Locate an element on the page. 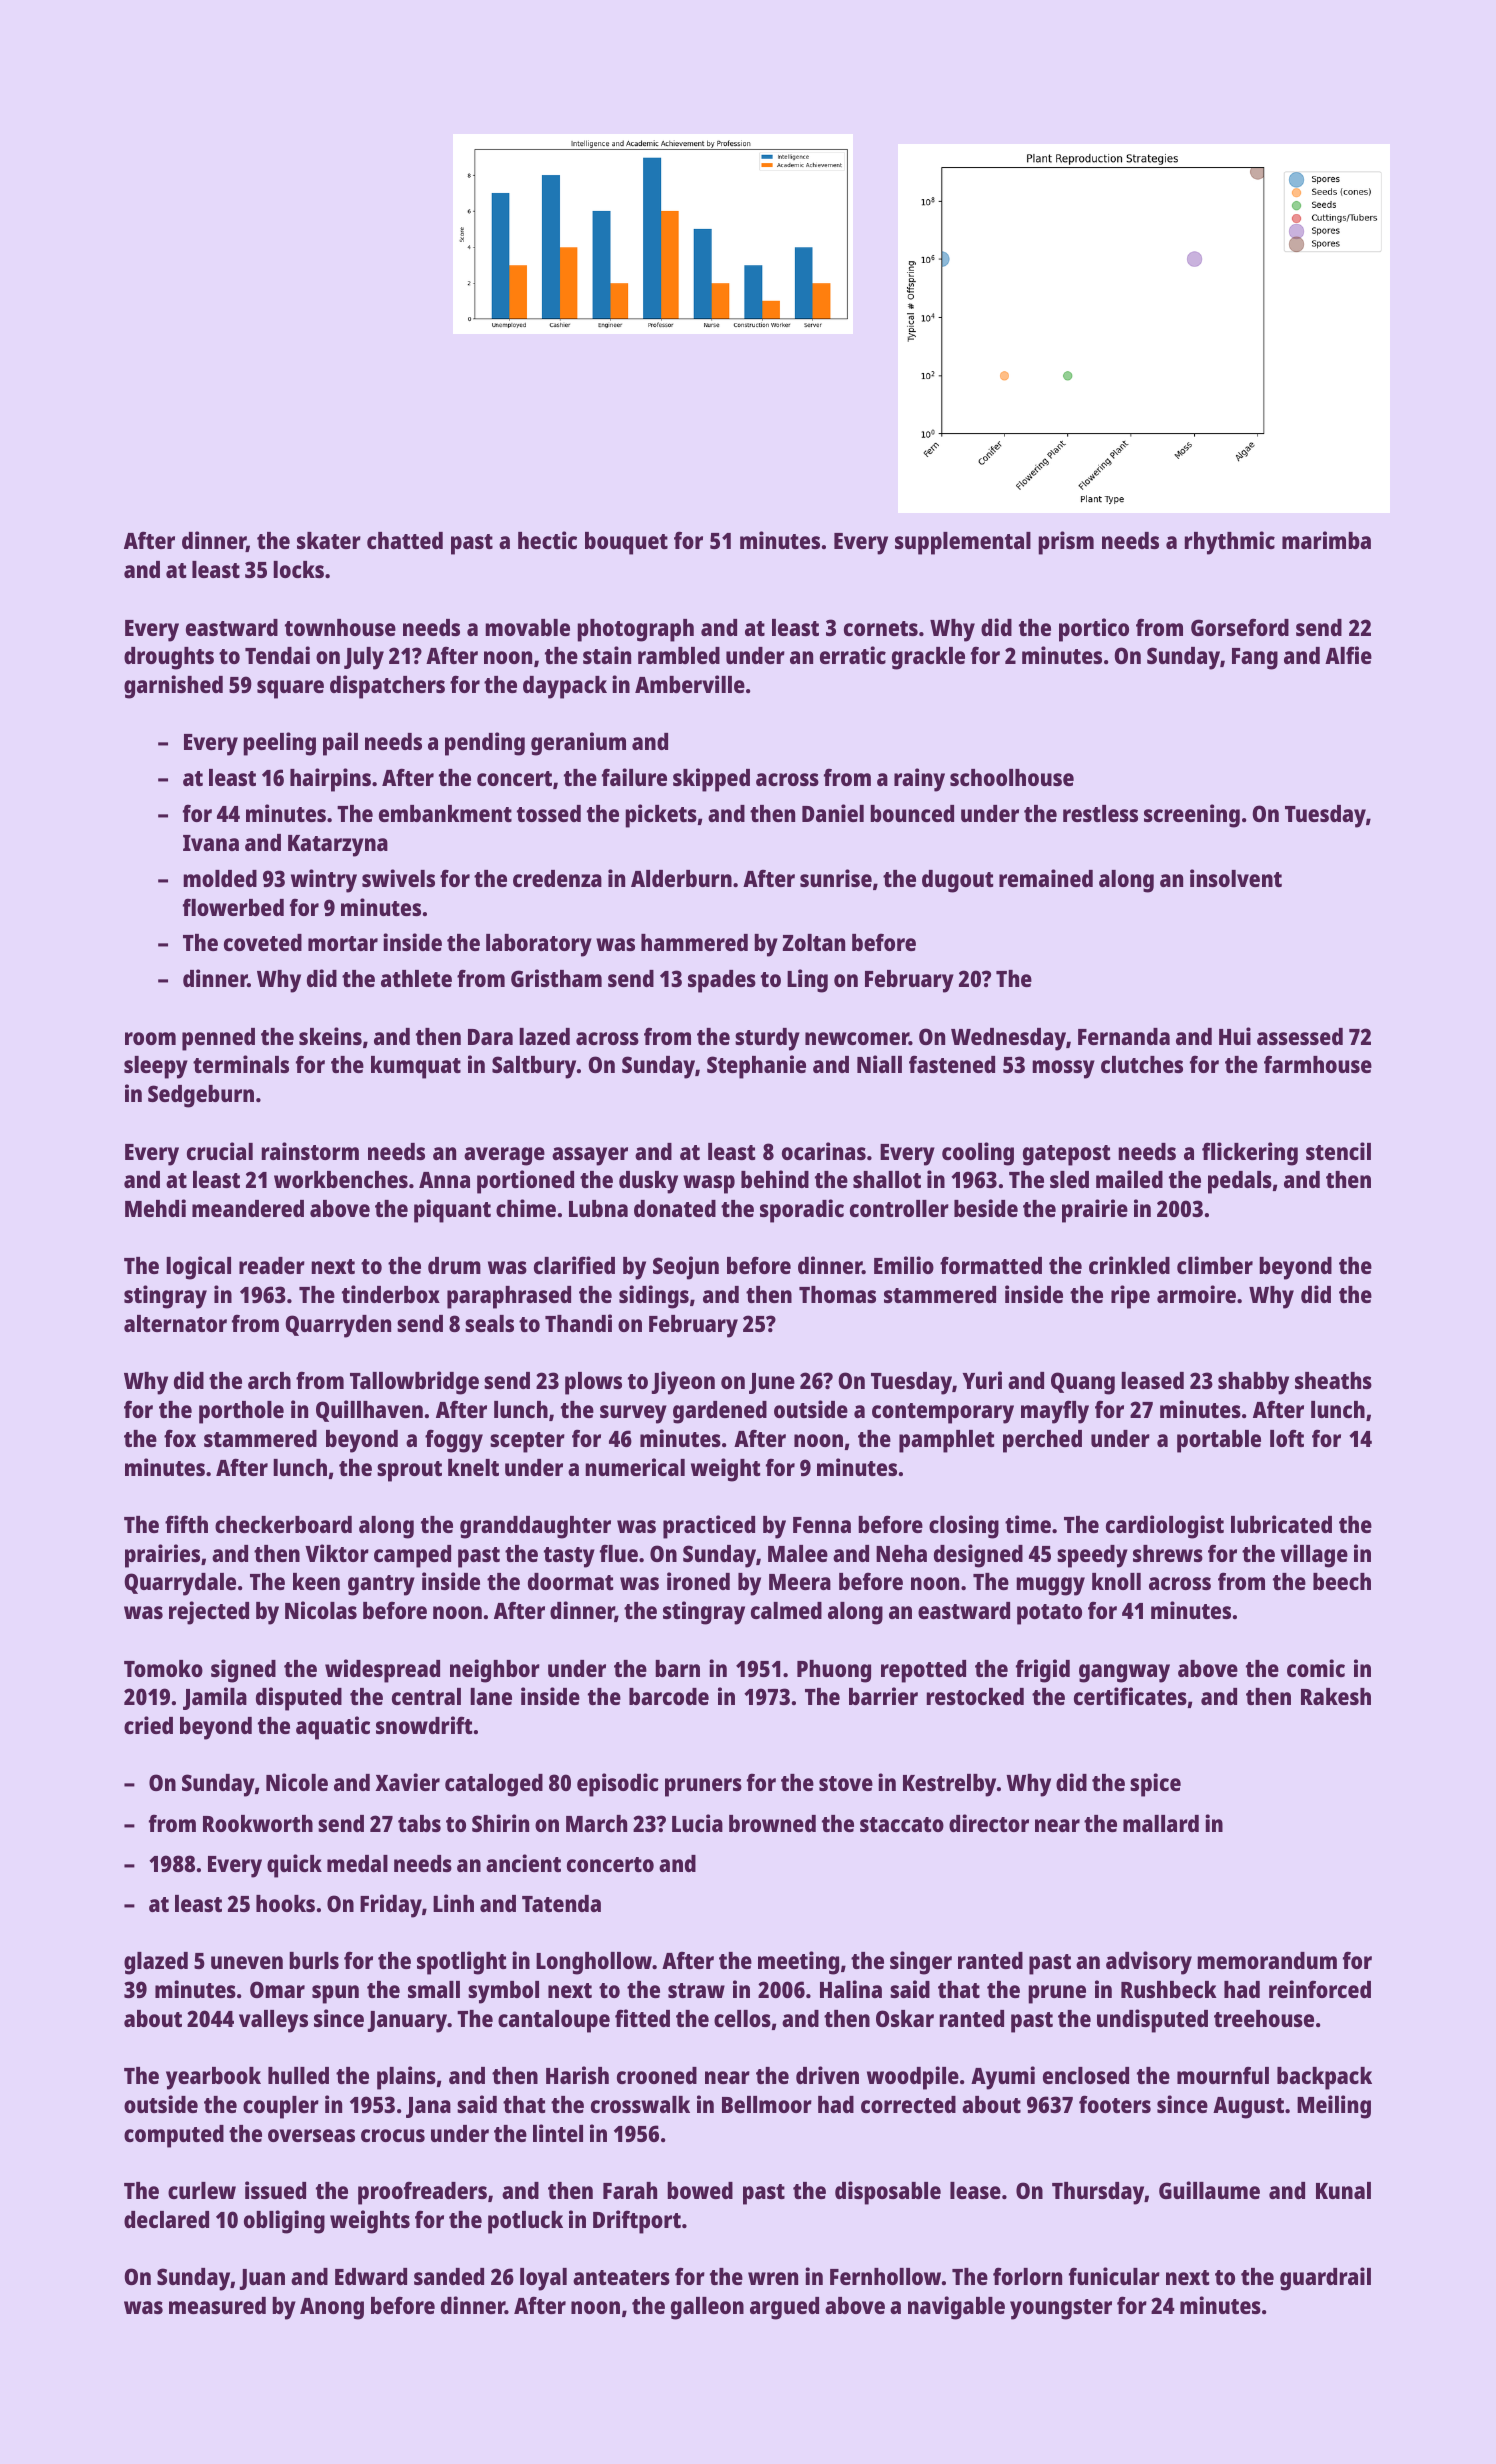  guardrail is located at coordinates (1325, 2279).
